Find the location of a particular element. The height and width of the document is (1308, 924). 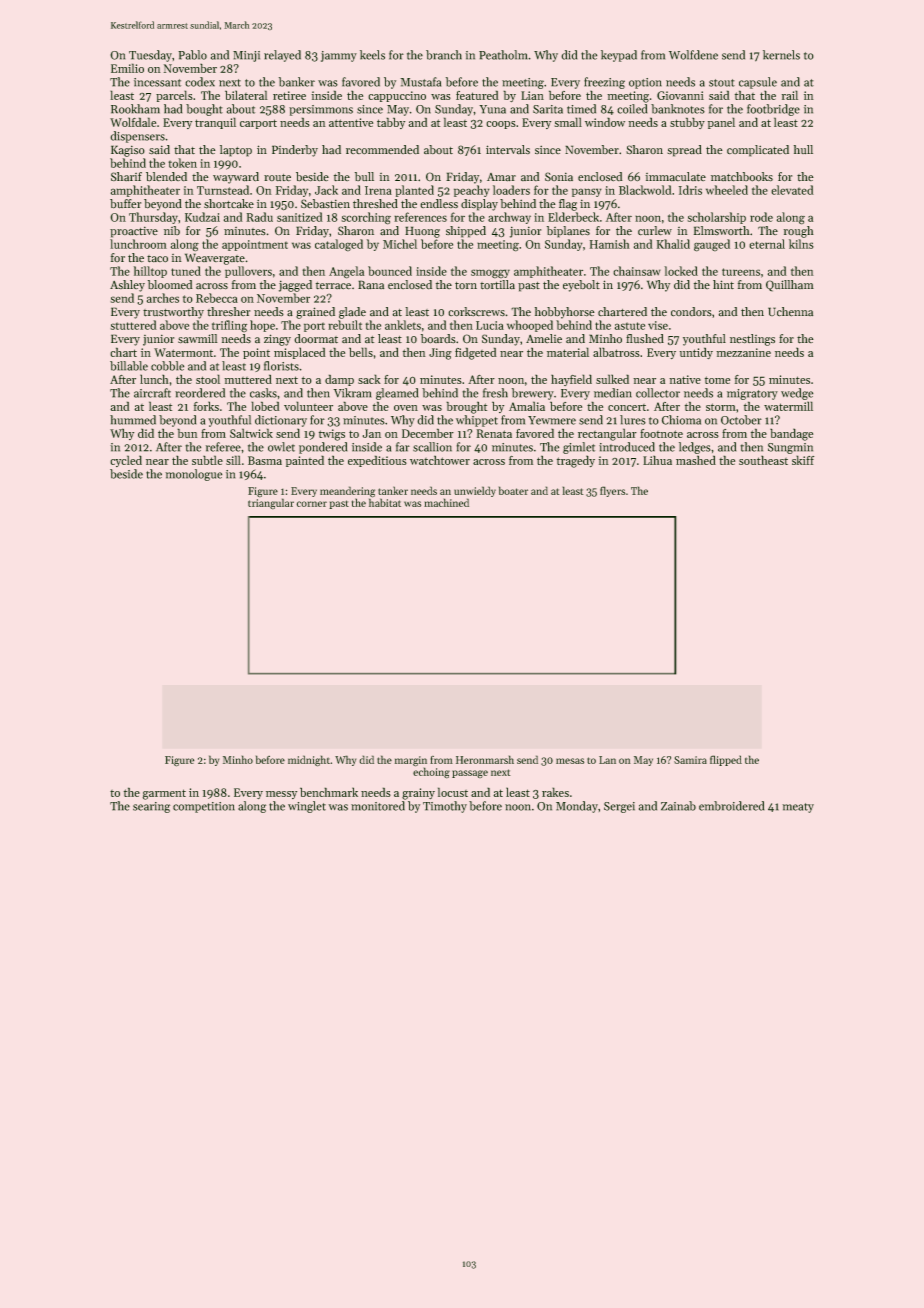

meaty is located at coordinates (798, 808).
